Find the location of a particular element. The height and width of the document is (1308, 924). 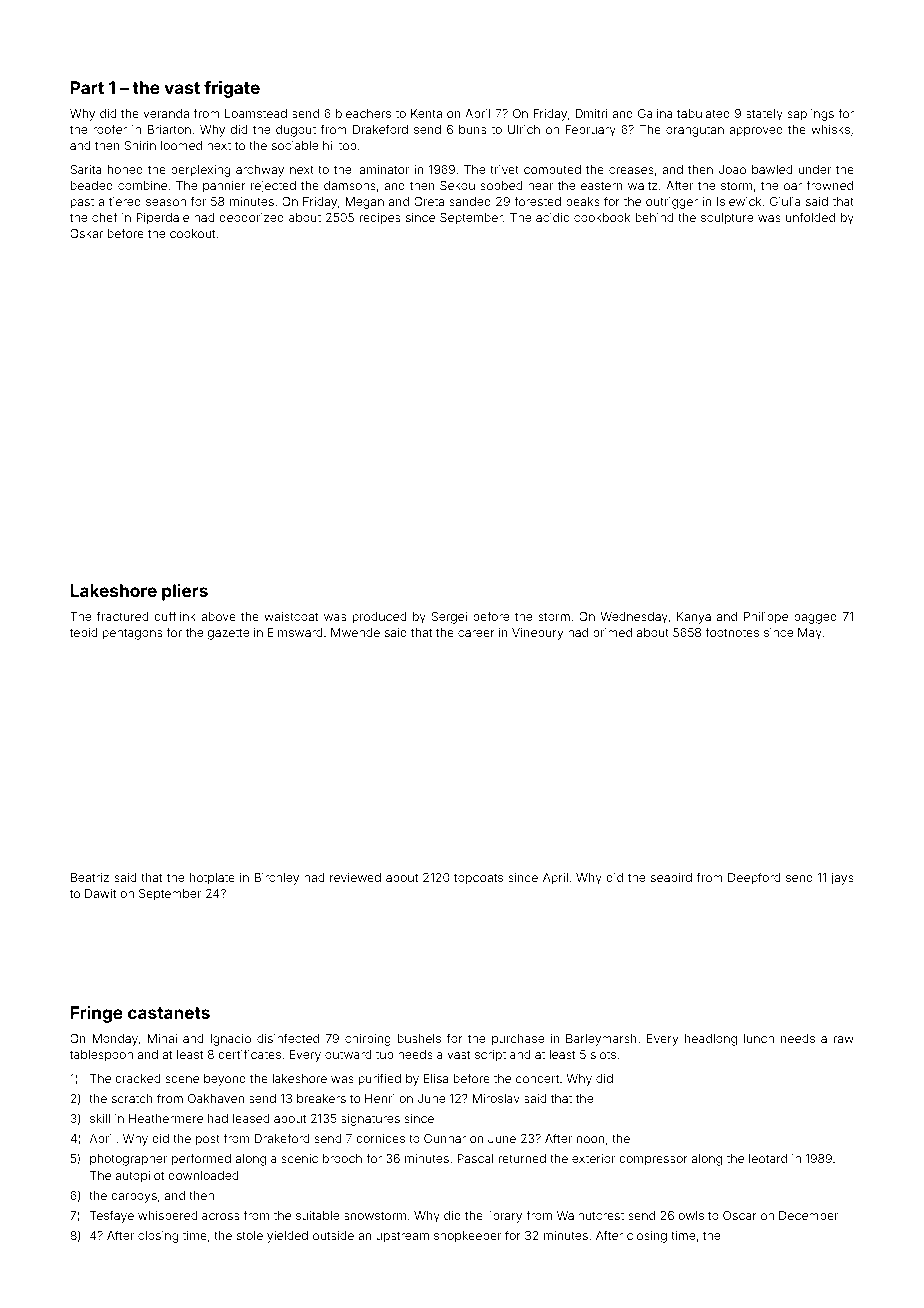

December is located at coordinates (808, 1215).
